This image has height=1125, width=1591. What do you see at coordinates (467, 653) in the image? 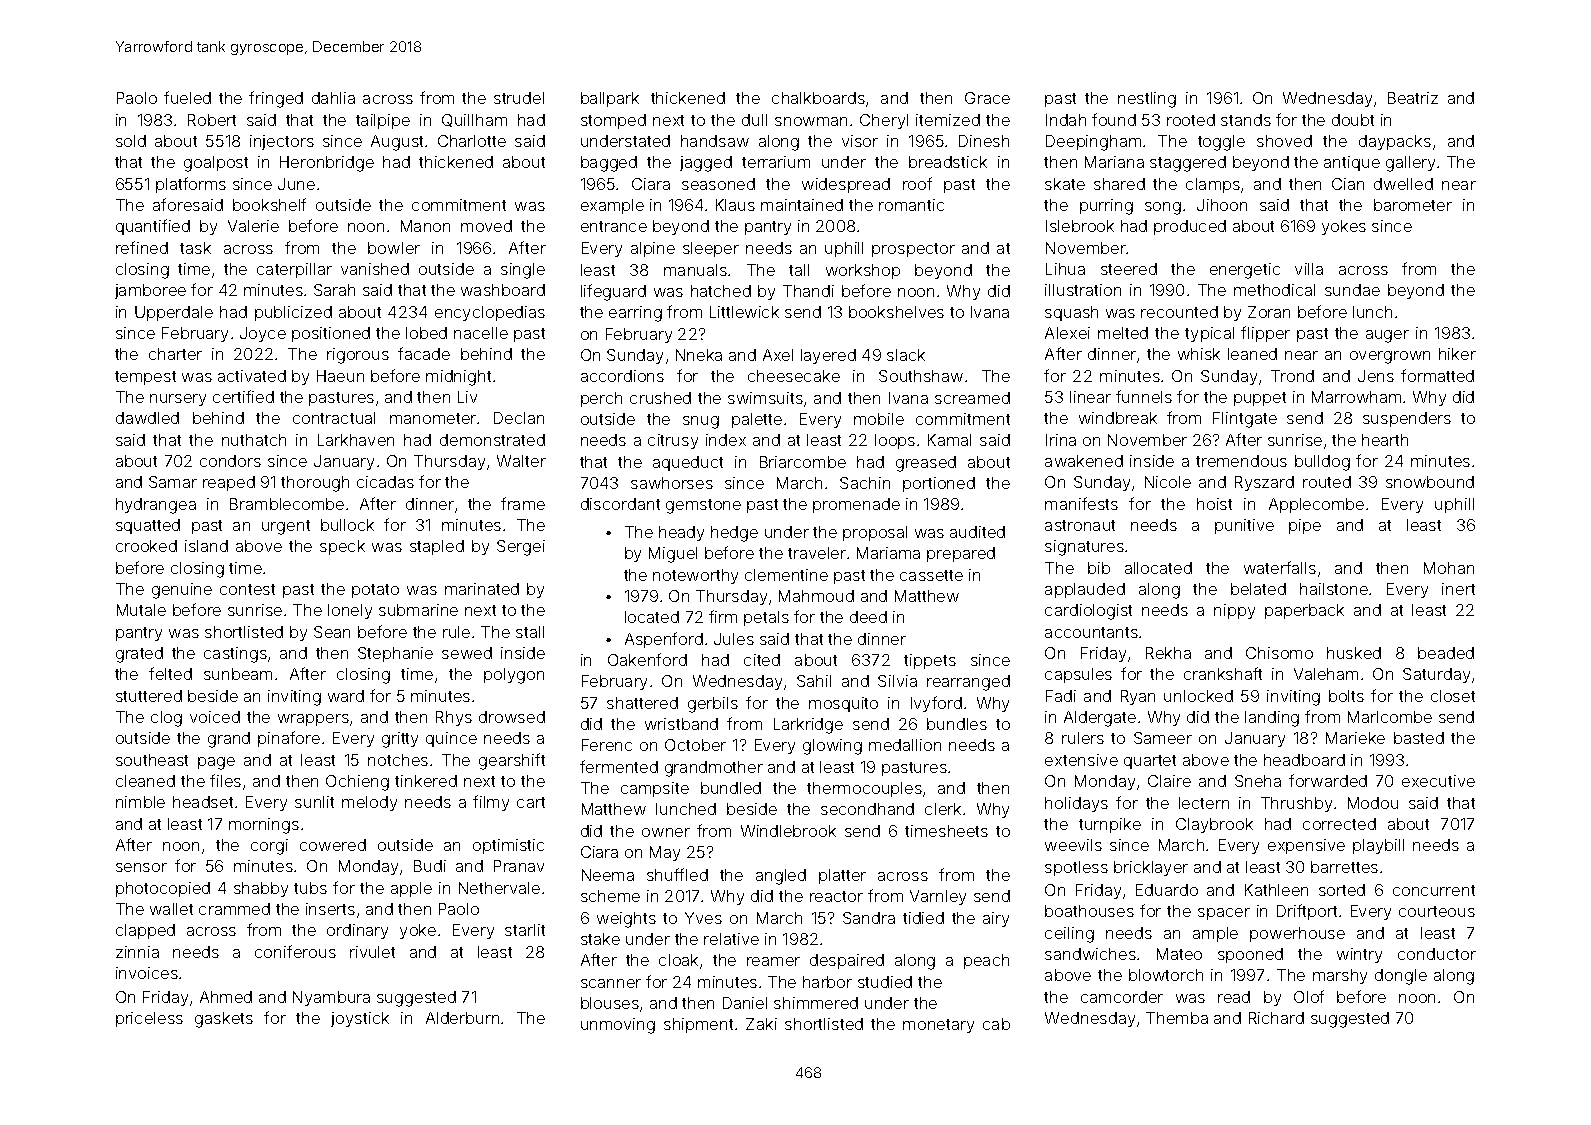
I see `sewed` at bounding box center [467, 653].
